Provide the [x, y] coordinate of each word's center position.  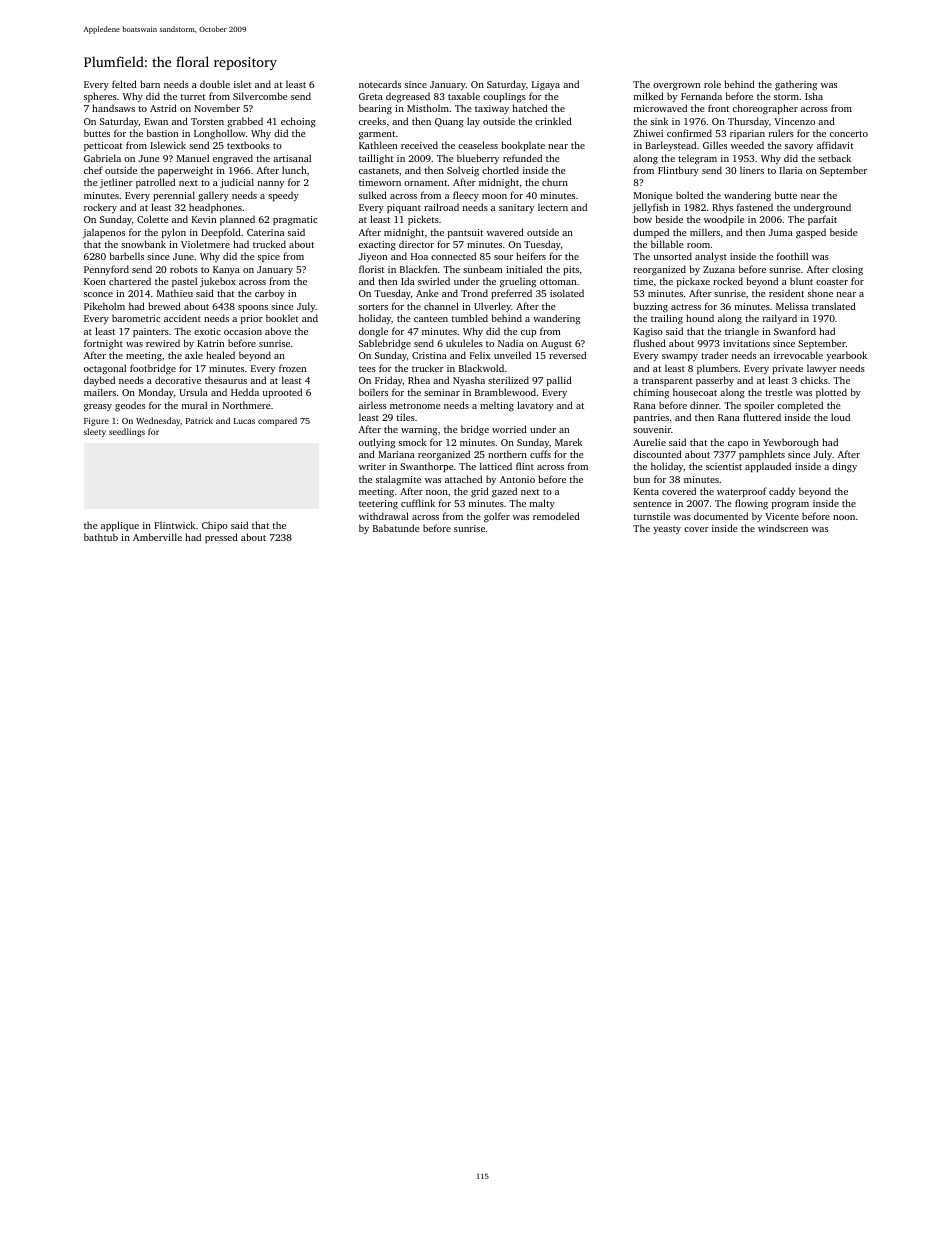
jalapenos [104, 233]
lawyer [822, 369]
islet [243, 84]
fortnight [103, 344]
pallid [559, 381]
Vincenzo [794, 121]
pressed [221, 538]
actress [686, 307]
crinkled [553, 121]
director [416, 244]
